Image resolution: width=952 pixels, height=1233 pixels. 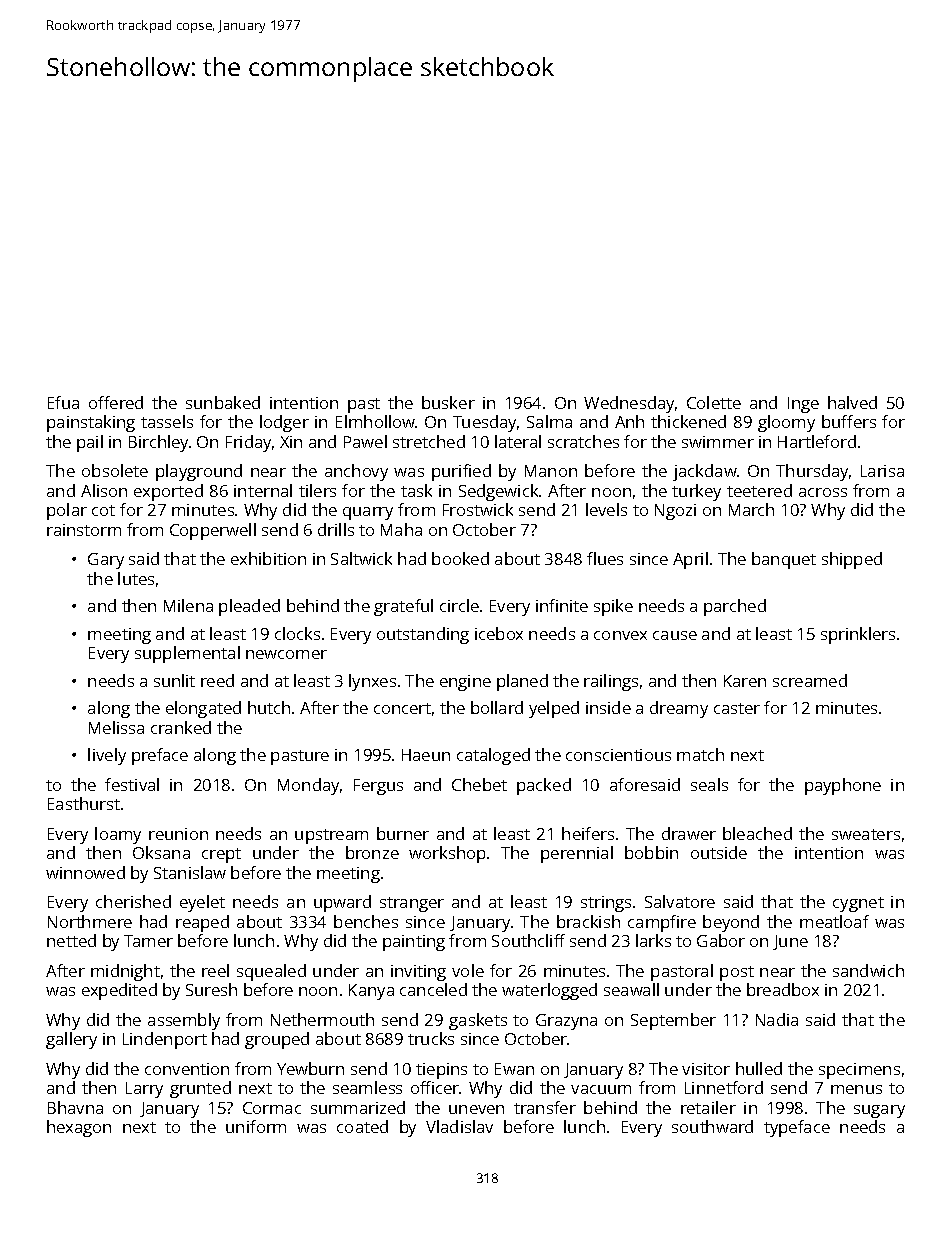 What do you see at coordinates (144, 1090) in the page?
I see `Larry` at bounding box center [144, 1090].
